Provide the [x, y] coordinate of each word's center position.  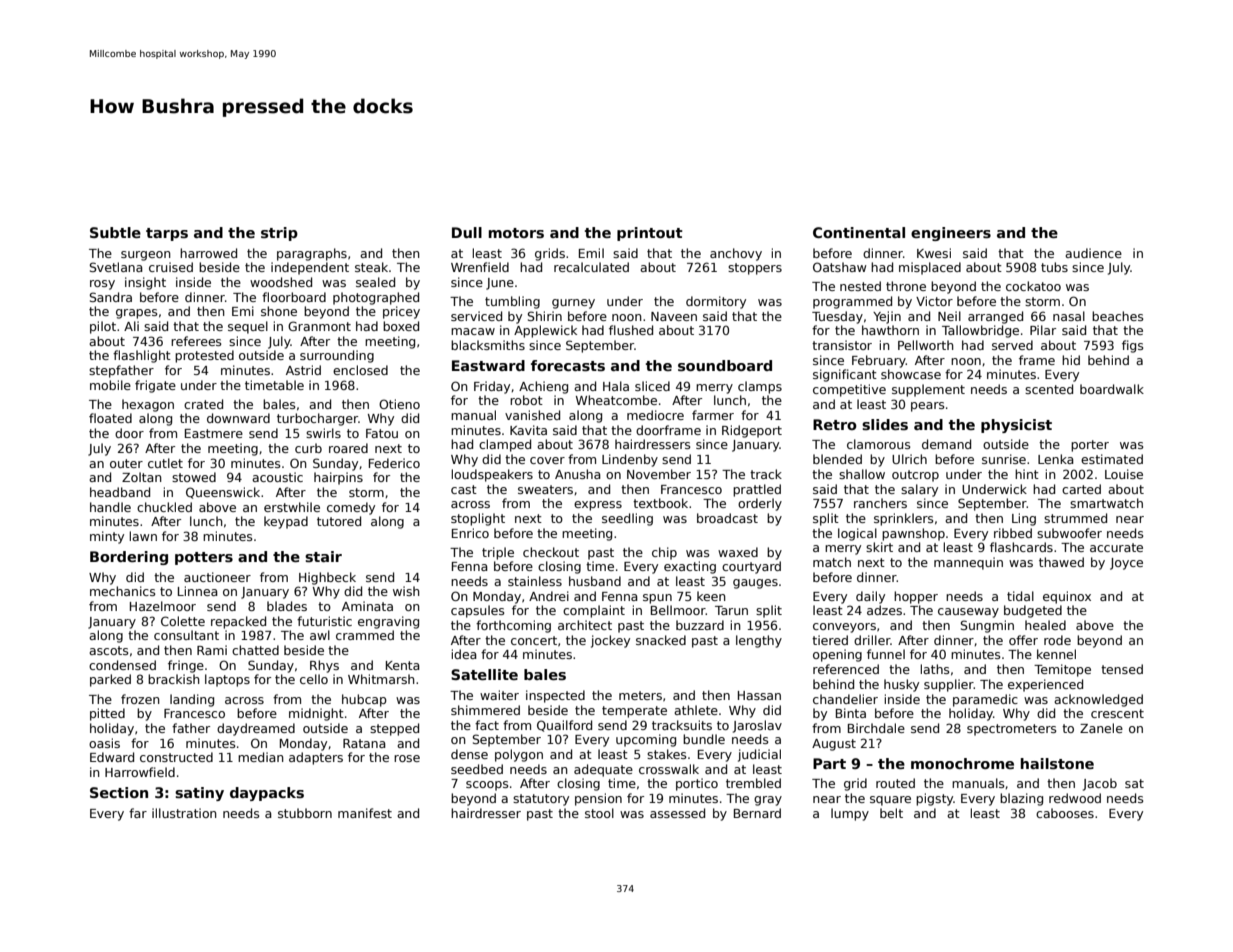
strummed [1075, 518]
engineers [951, 234]
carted [1081, 489]
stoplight [478, 519]
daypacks [267, 794]
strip [279, 234]
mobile [110, 385]
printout [650, 234]
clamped [505, 445]
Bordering [129, 558]
